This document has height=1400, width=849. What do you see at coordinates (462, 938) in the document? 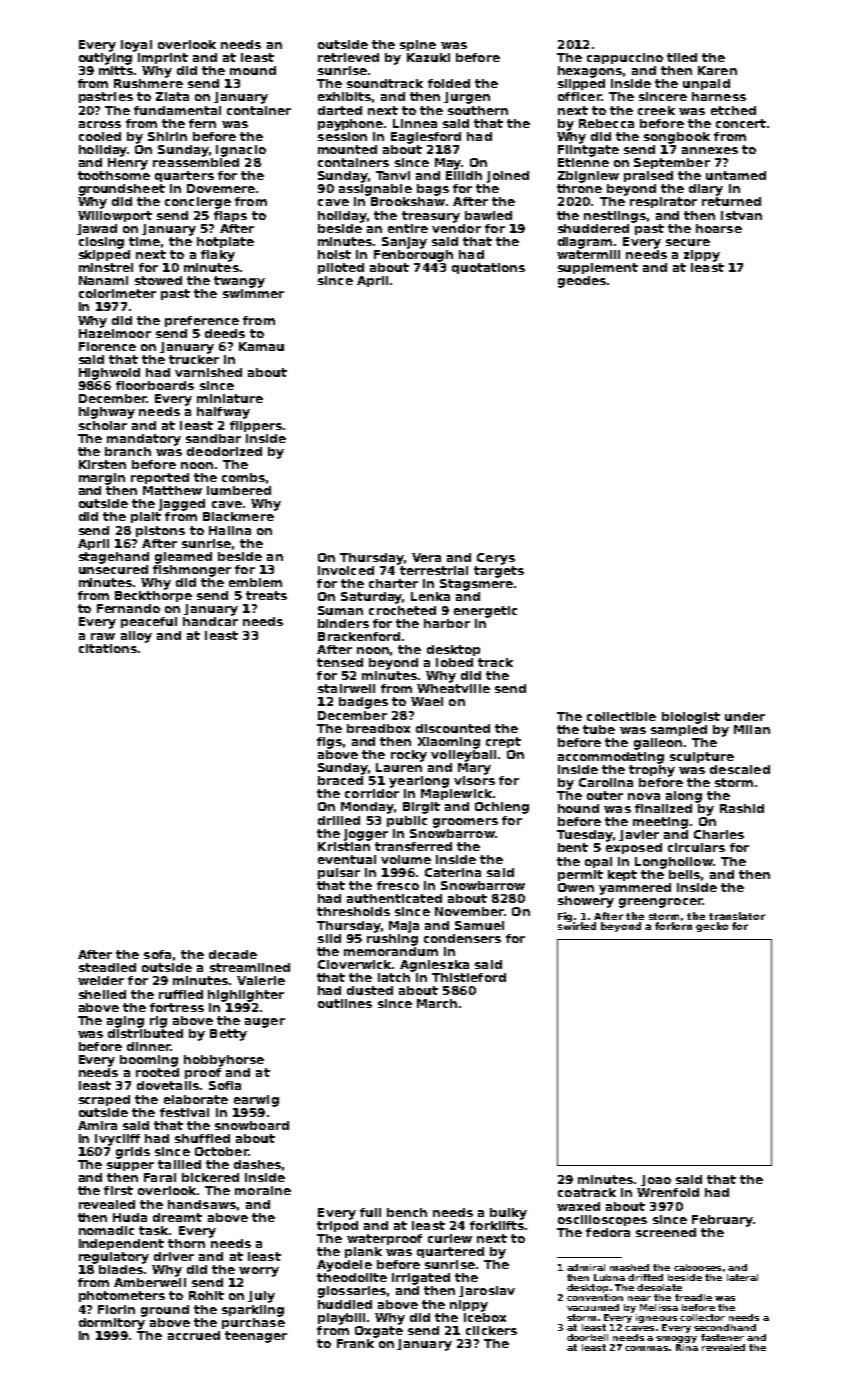
I see `condensers` at bounding box center [462, 938].
